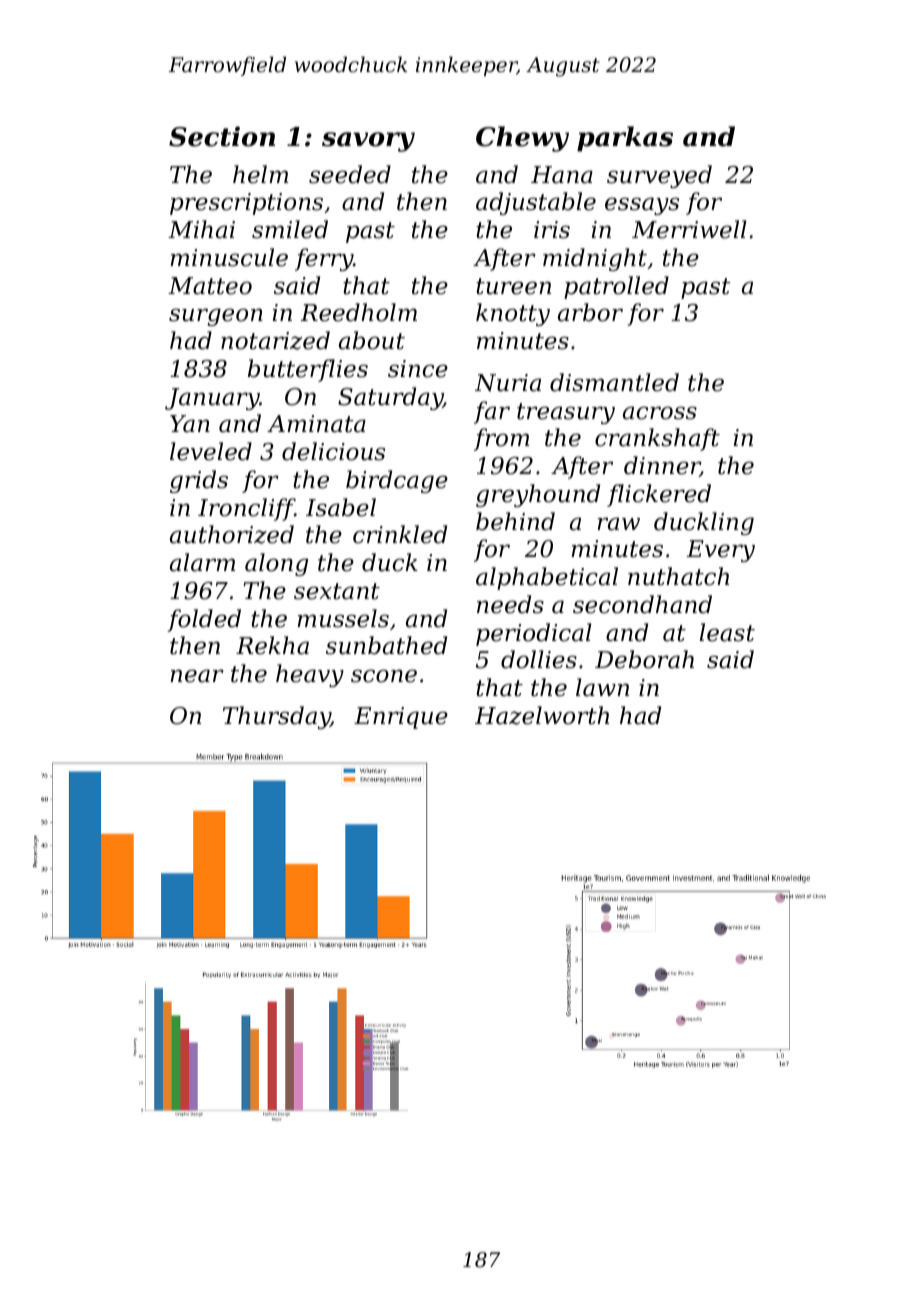  Describe the element at coordinates (508, 383) in the screenshot. I see `Nuria` at that location.
